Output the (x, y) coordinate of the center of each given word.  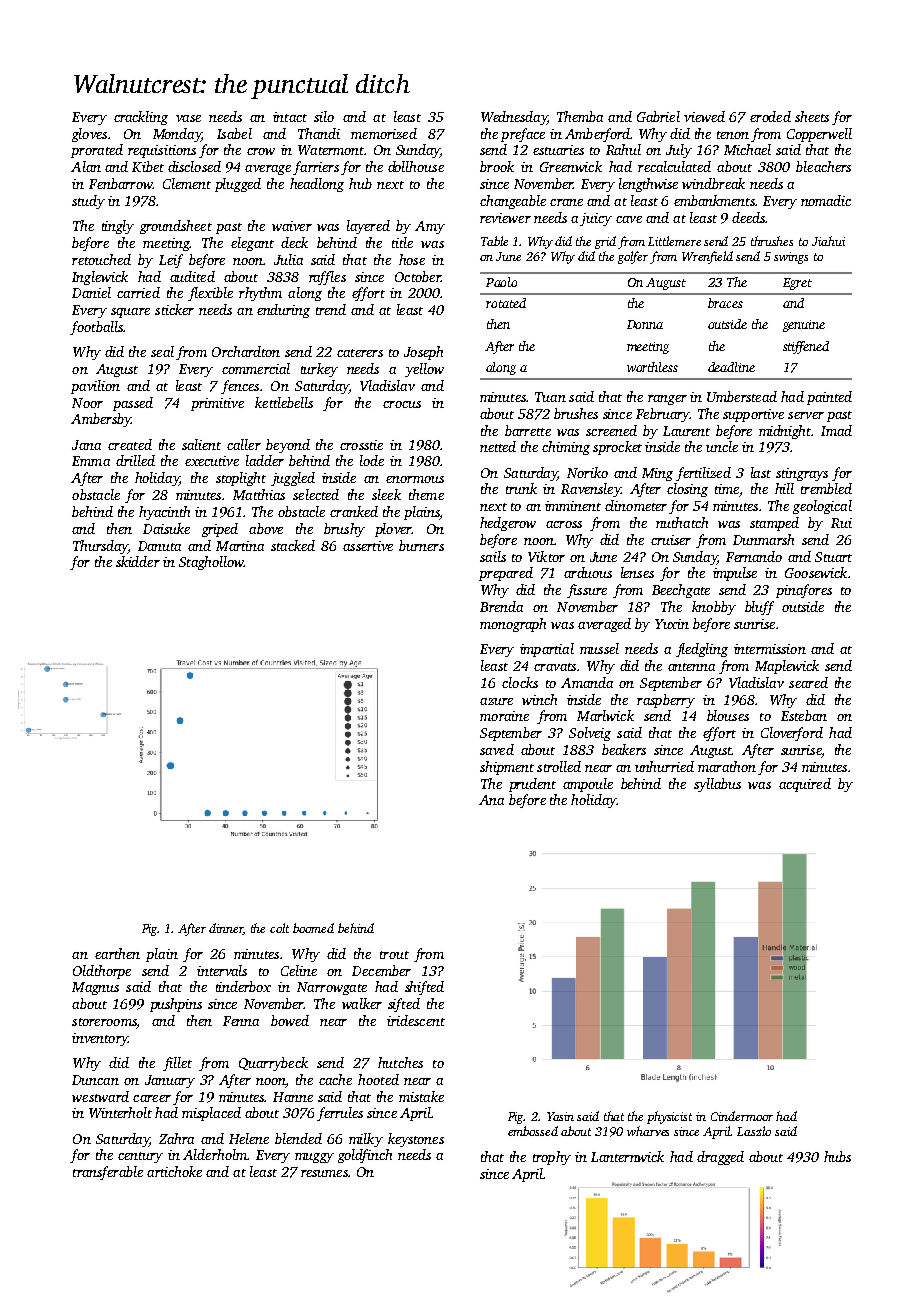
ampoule (588, 785)
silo (324, 116)
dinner (226, 929)
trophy (552, 1158)
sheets (812, 116)
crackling (141, 118)
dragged (720, 1158)
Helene (249, 1138)
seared (808, 682)
